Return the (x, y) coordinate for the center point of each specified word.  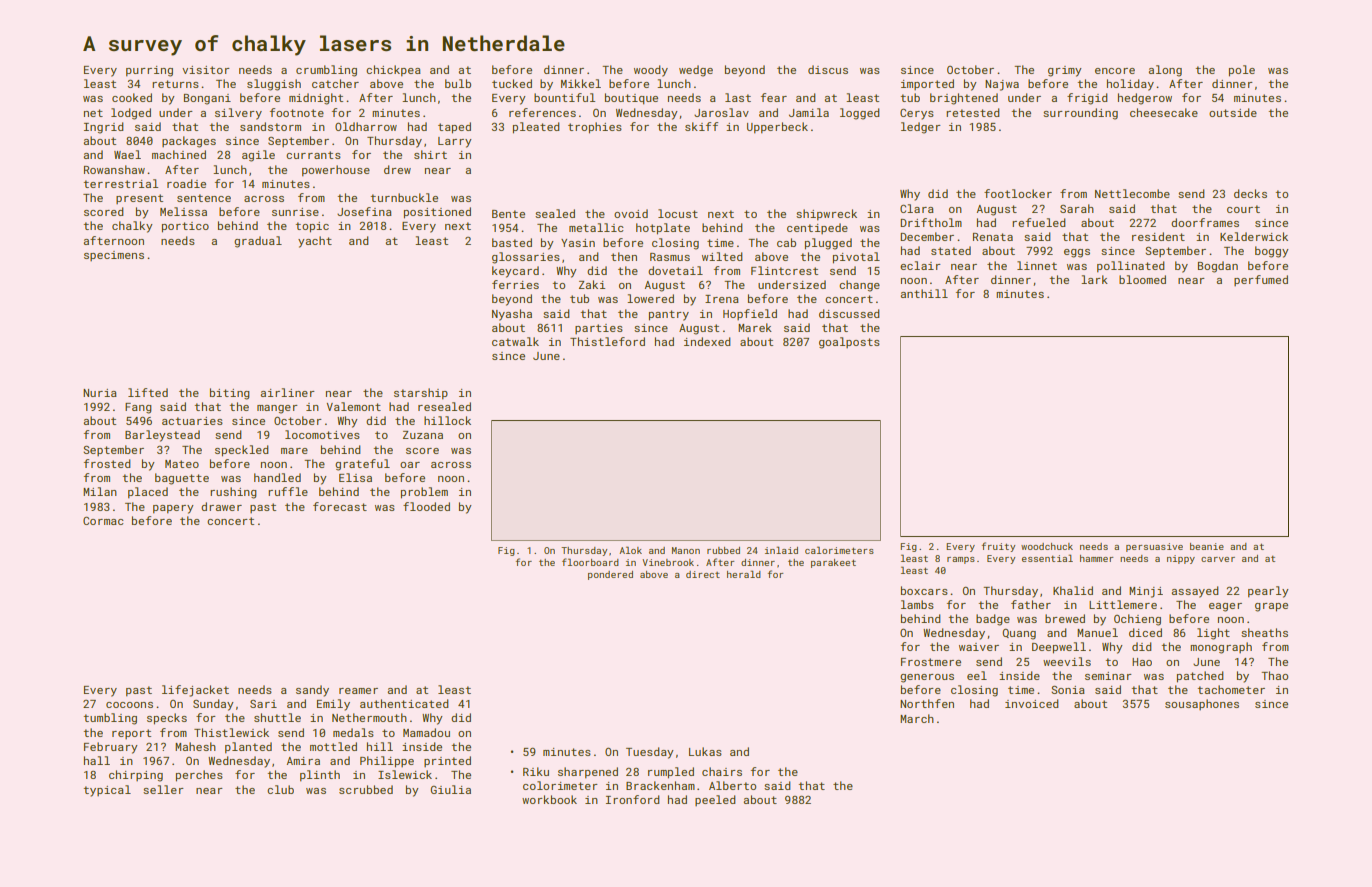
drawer (221, 506)
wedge (696, 71)
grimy (1065, 71)
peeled (715, 800)
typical (107, 791)
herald (744, 574)
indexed (707, 341)
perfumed (1261, 280)
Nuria (100, 393)
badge (993, 620)
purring (149, 71)
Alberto (732, 785)
